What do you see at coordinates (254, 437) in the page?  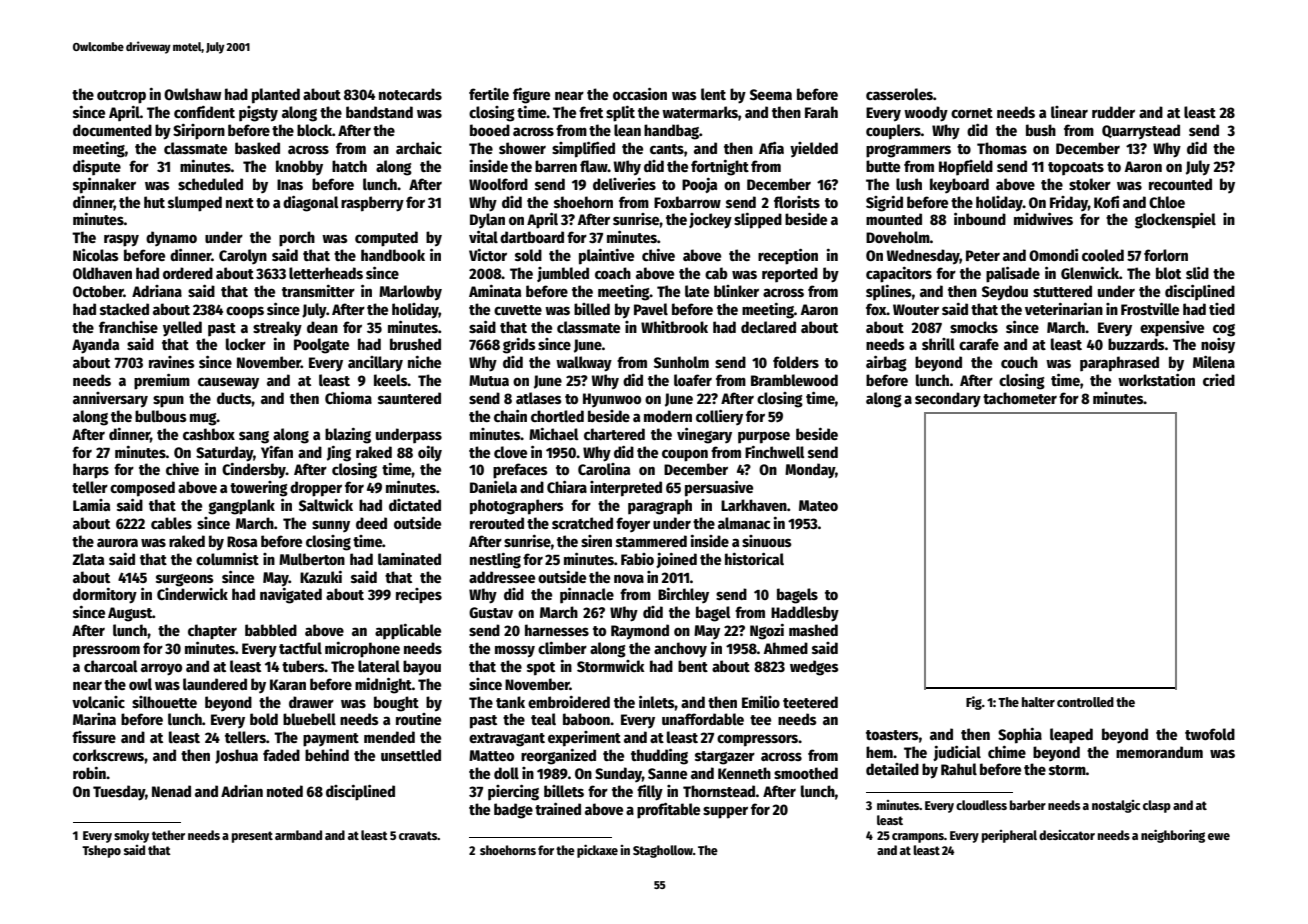 I see `sang` at bounding box center [254, 437].
